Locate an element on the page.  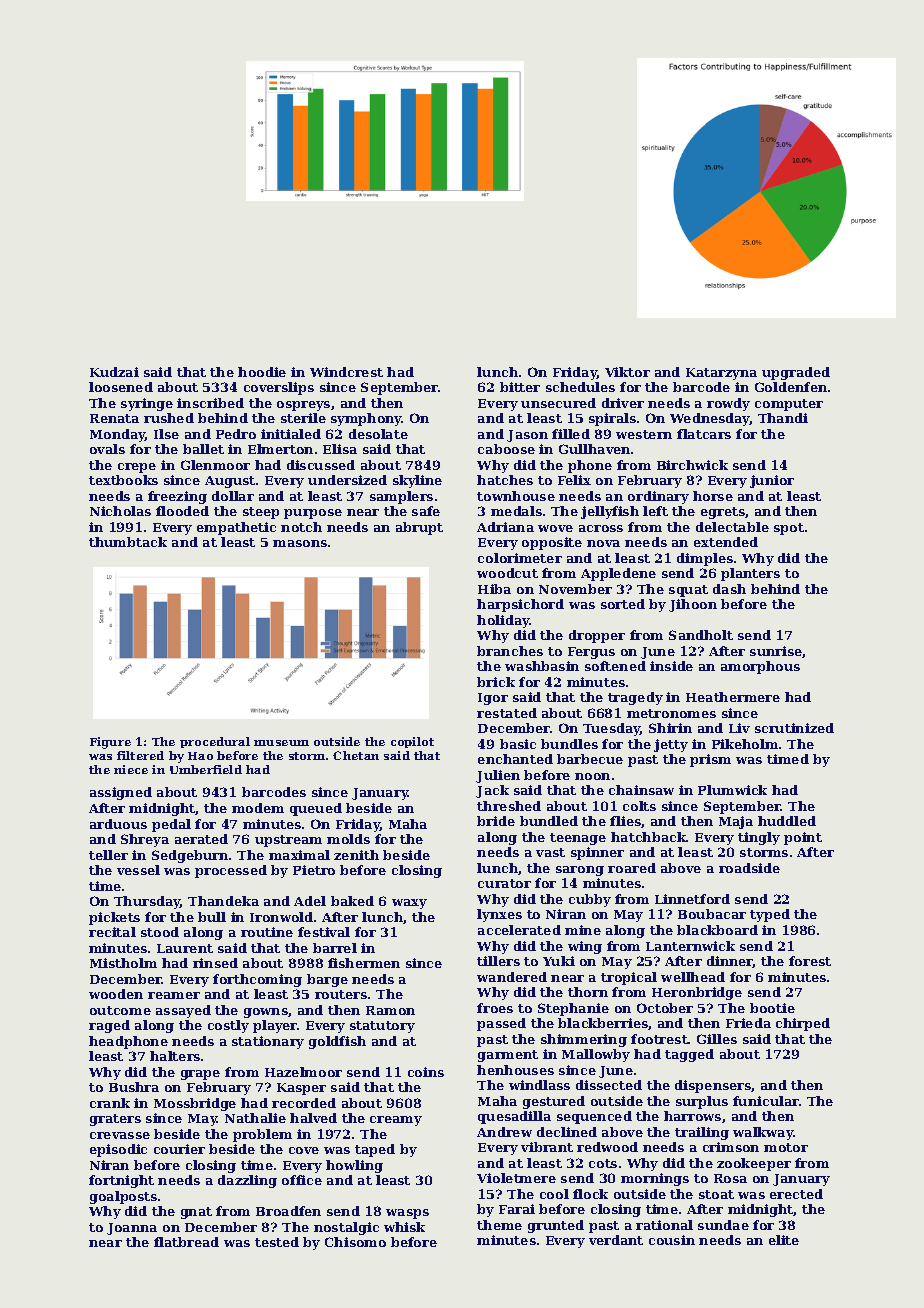
Bushra is located at coordinates (134, 1087).
